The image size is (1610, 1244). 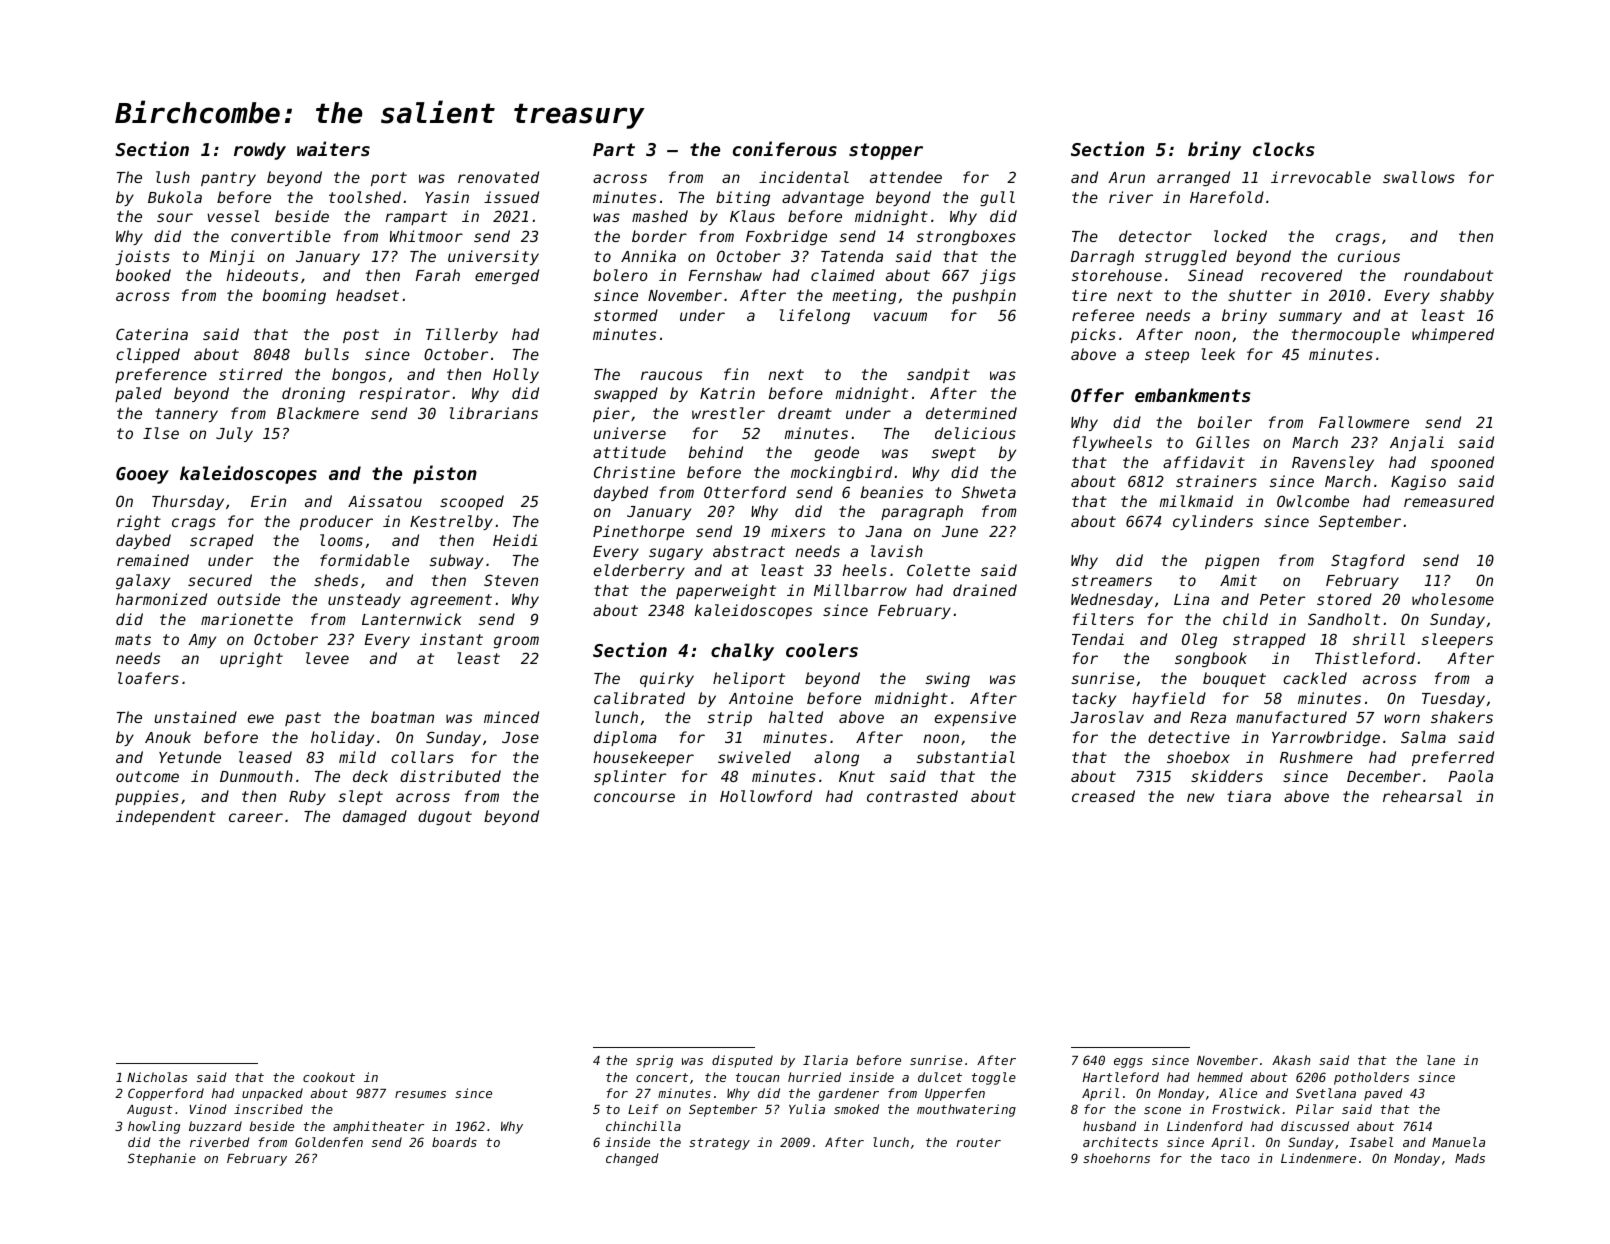 What do you see at coordinates (632, 1159) in the screenshot?
I see `changed` at bounding box center [632, 1159].
